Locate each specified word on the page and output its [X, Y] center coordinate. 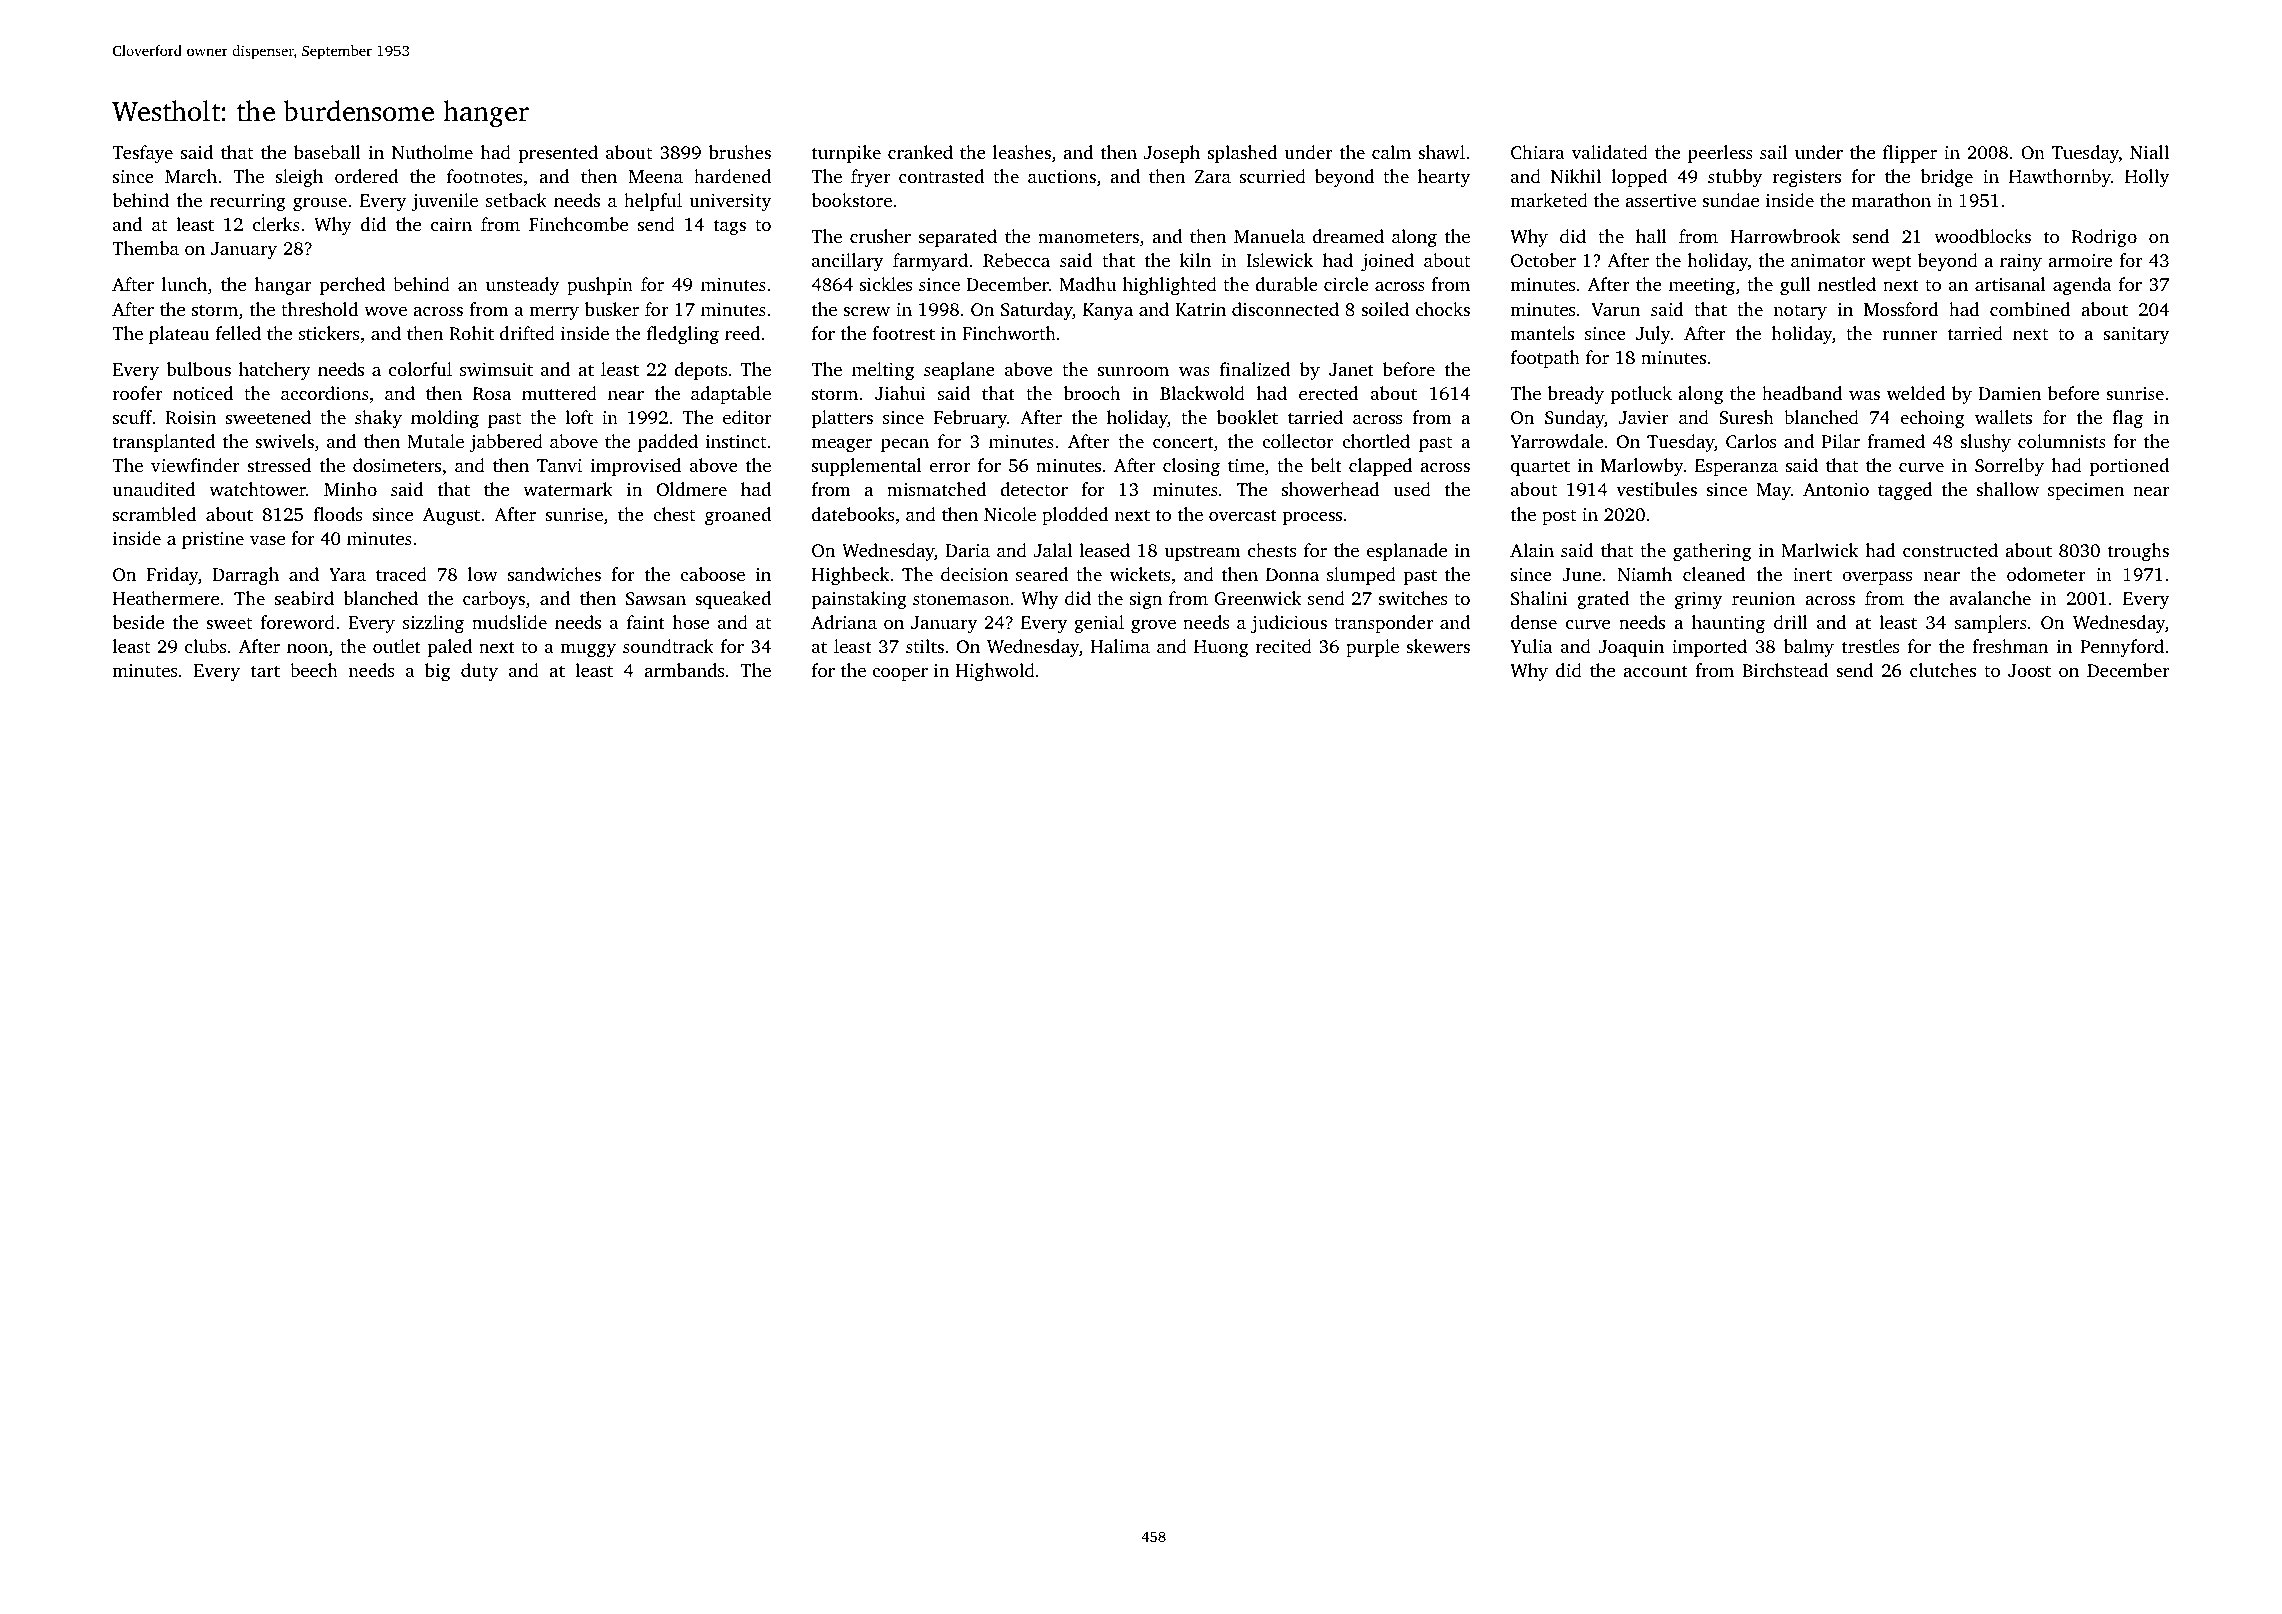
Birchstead [1785, 670]
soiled [1385, 309]
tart [265, 671]
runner [1910, 335]
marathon [1891, 200]
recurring [248, 202]
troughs [2138, 552]
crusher [880, 236]
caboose [712, 574]
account [1655, 671]
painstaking [859, 600]
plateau [179, 335]
